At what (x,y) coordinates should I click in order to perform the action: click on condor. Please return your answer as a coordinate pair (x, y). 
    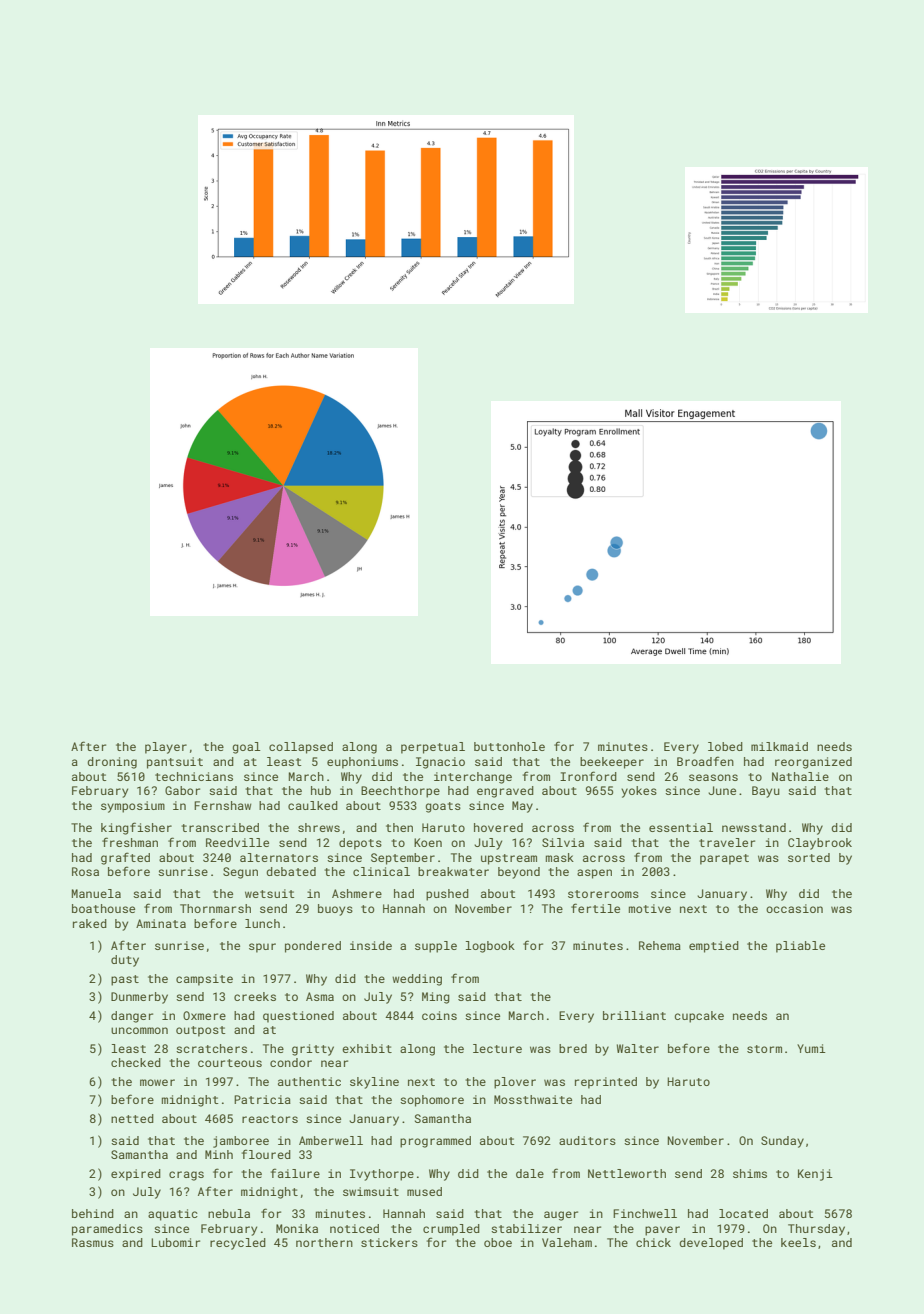
    Looking at the image, I should click on (291, 1062).
